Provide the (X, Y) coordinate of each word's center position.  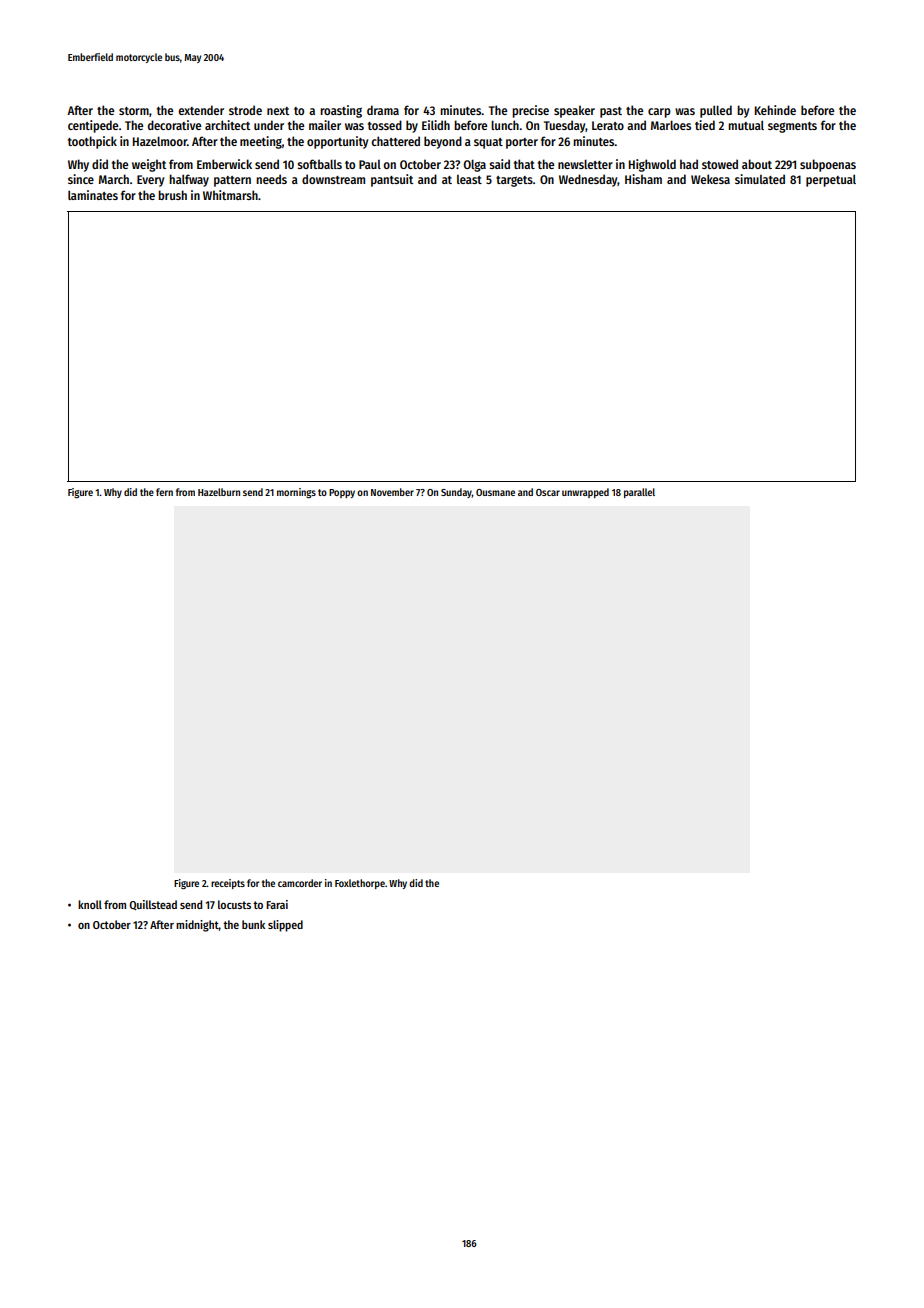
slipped (285, 926)
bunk (253, 924)
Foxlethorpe (360, 884)
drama (383, 110)
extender (201, 110)
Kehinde (775, 110)
